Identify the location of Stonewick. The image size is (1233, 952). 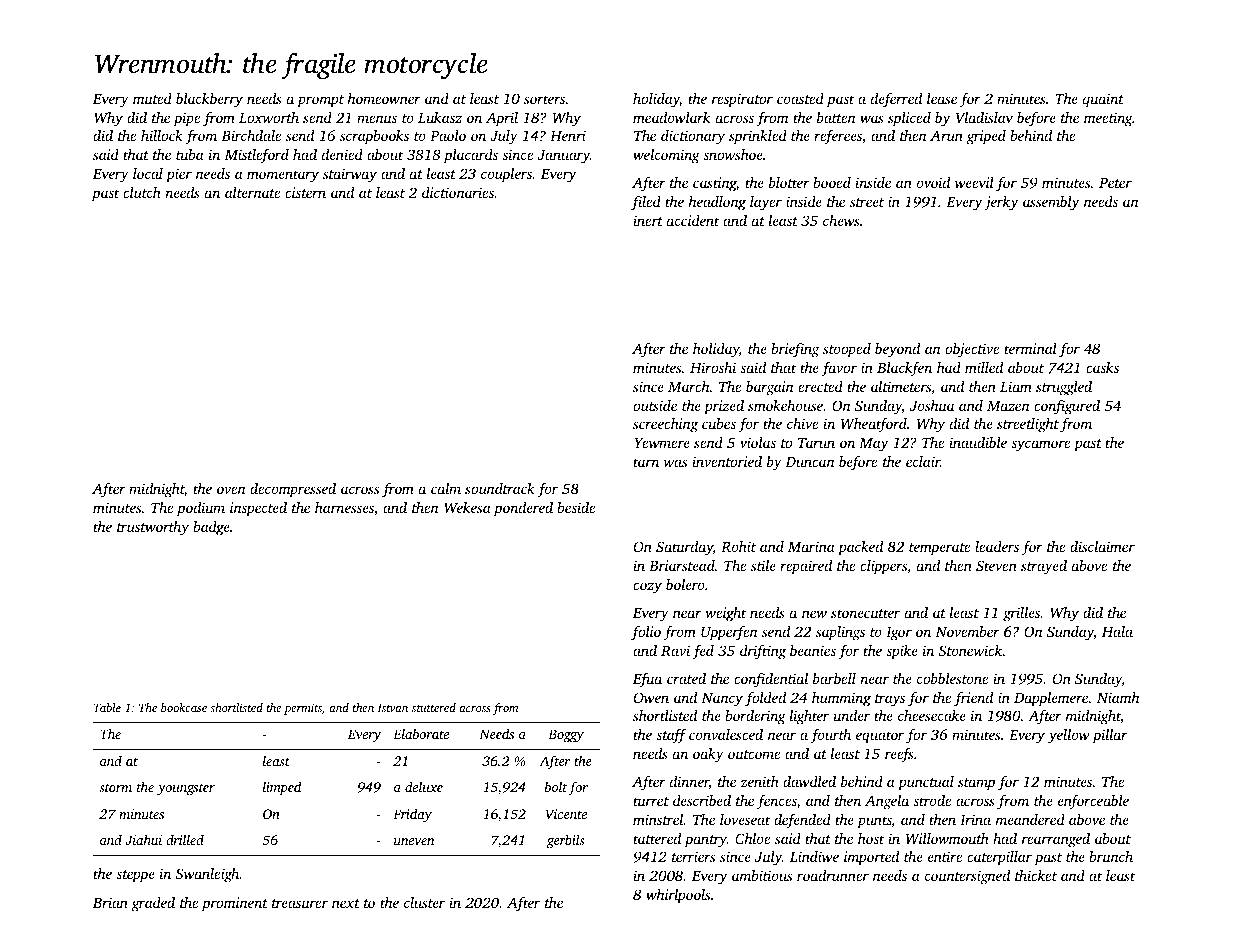
(971, 650).
